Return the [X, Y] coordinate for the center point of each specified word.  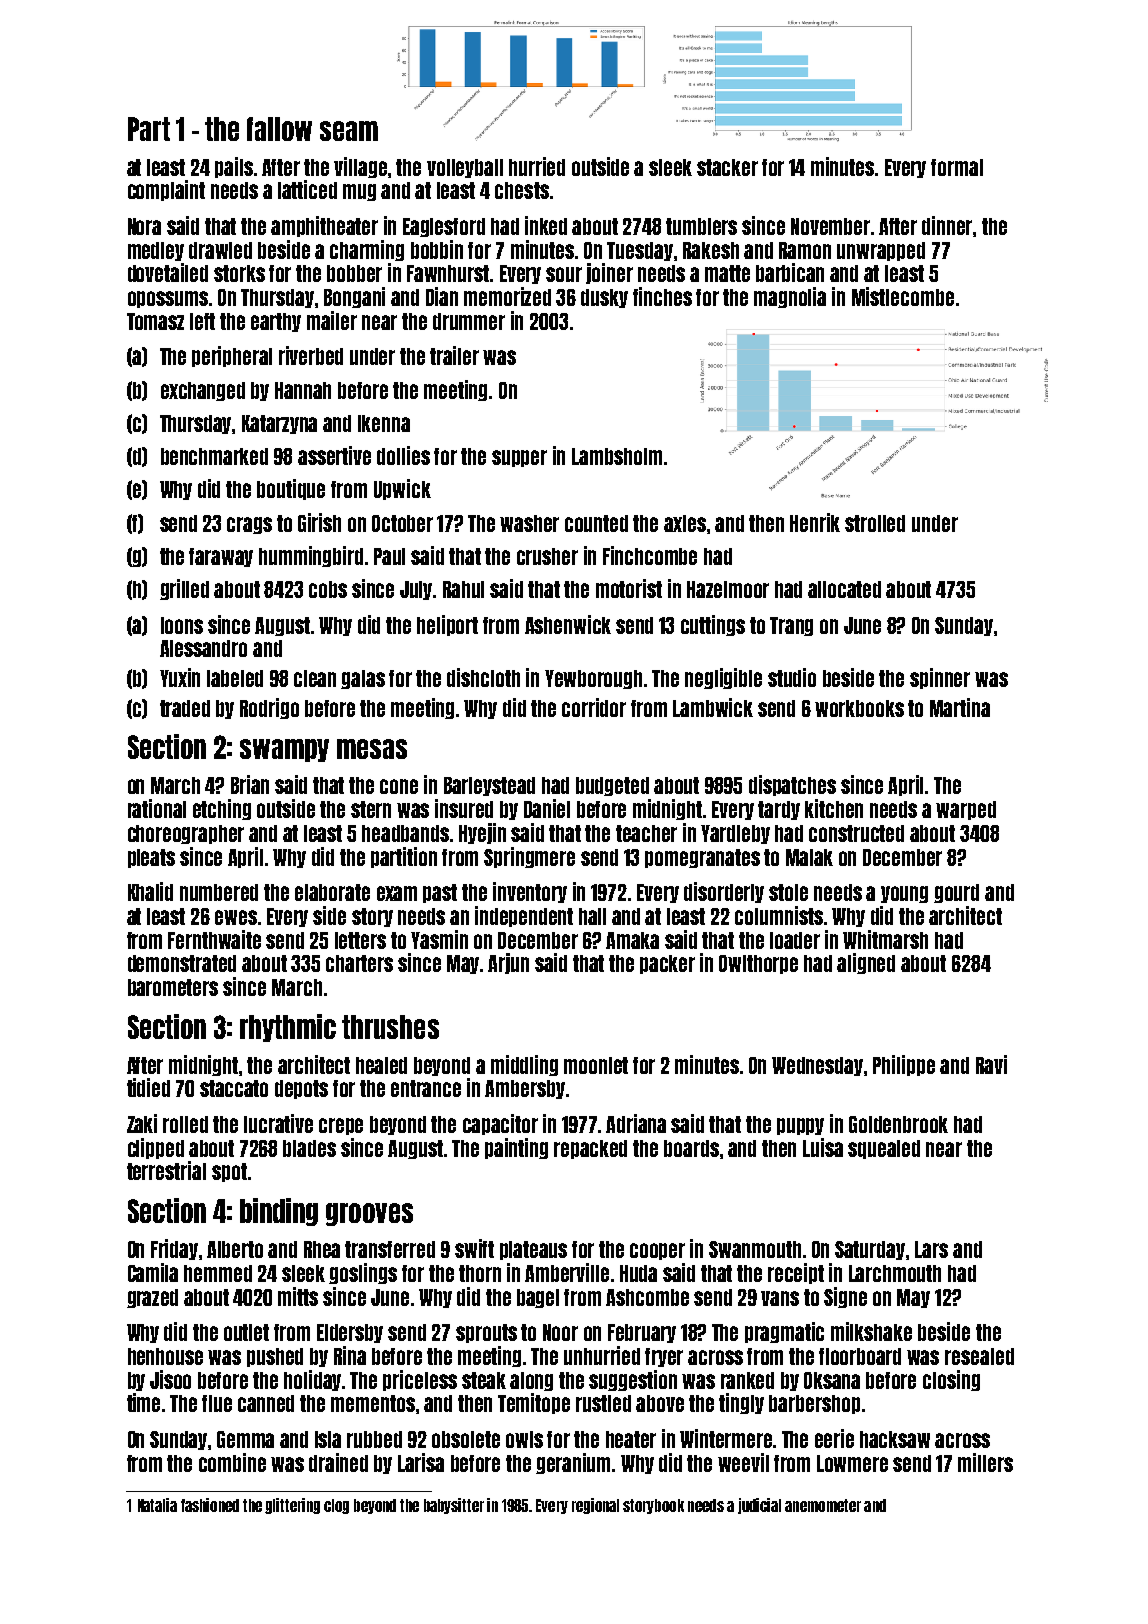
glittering [292, 1506]
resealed [979, 1356]
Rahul [463, 589]
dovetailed [168, 272]
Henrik [815, 522]
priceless [420, 1380]
